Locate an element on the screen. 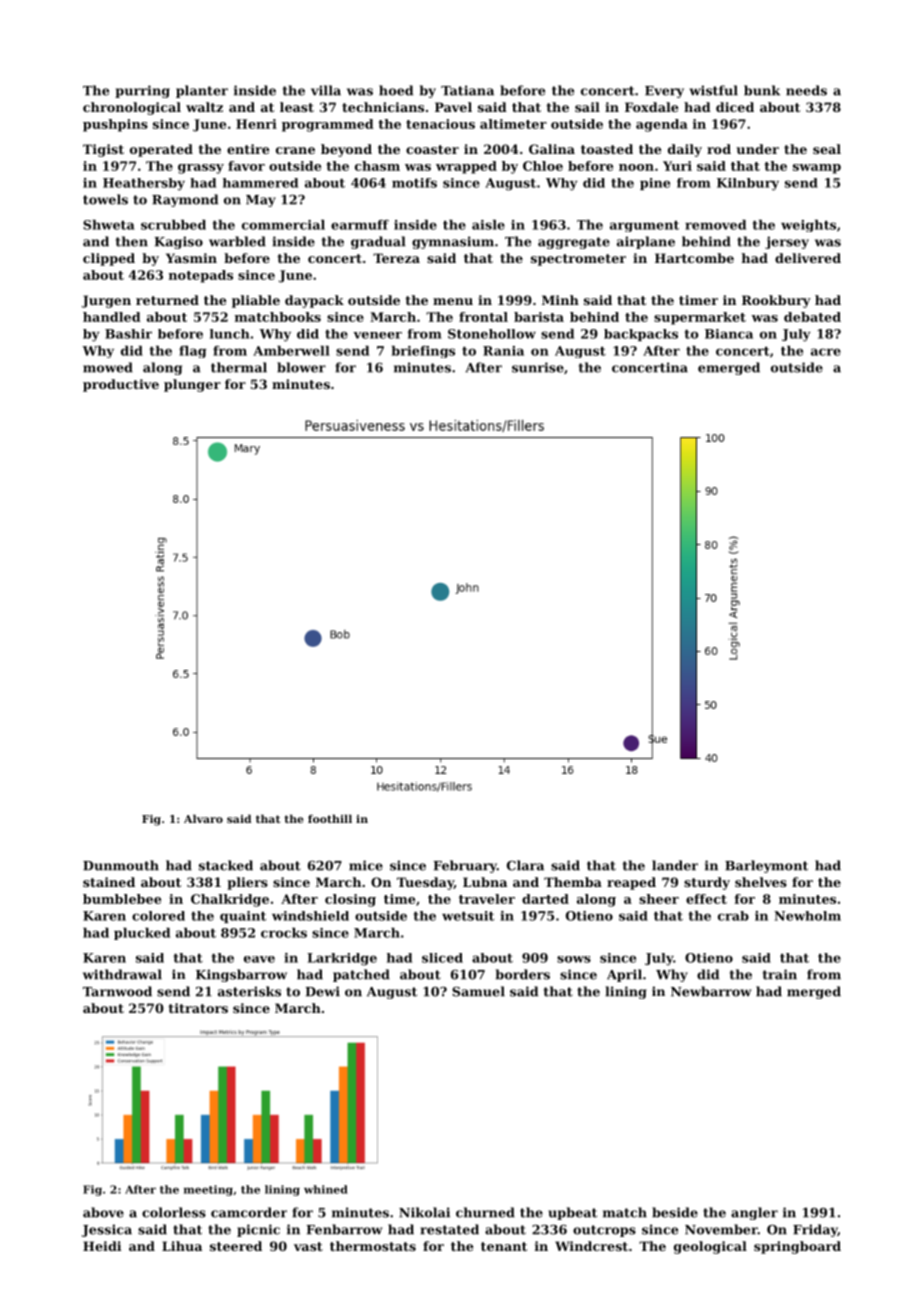 This screenshot has width=924, height=1308. needs is located at coordinates (806, 90).
